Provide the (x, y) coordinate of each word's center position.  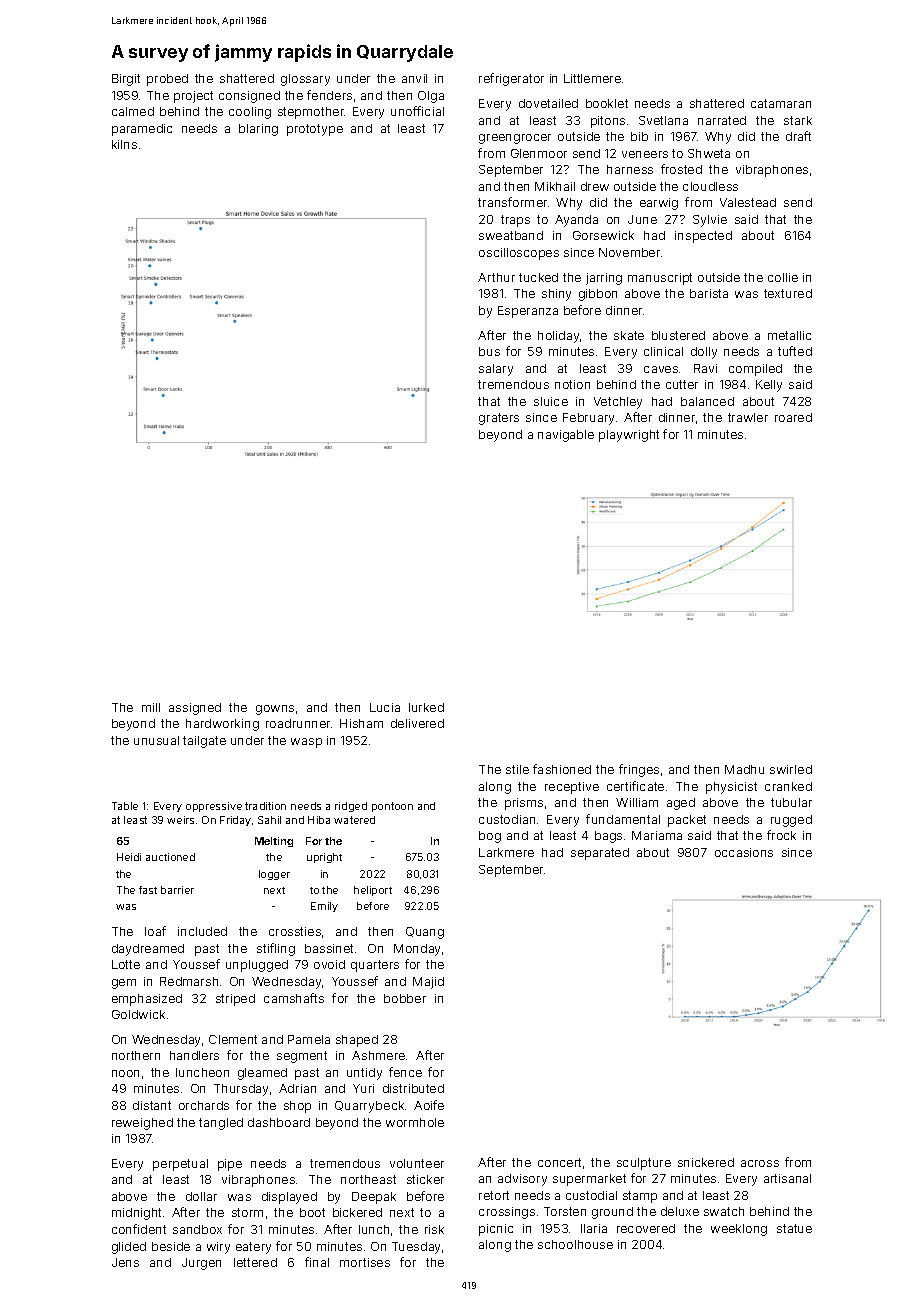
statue (794, 1228)
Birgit (126, 80)
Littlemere (592, 78)
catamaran (781, 103)
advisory (522, 1180)
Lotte (126, 964)
